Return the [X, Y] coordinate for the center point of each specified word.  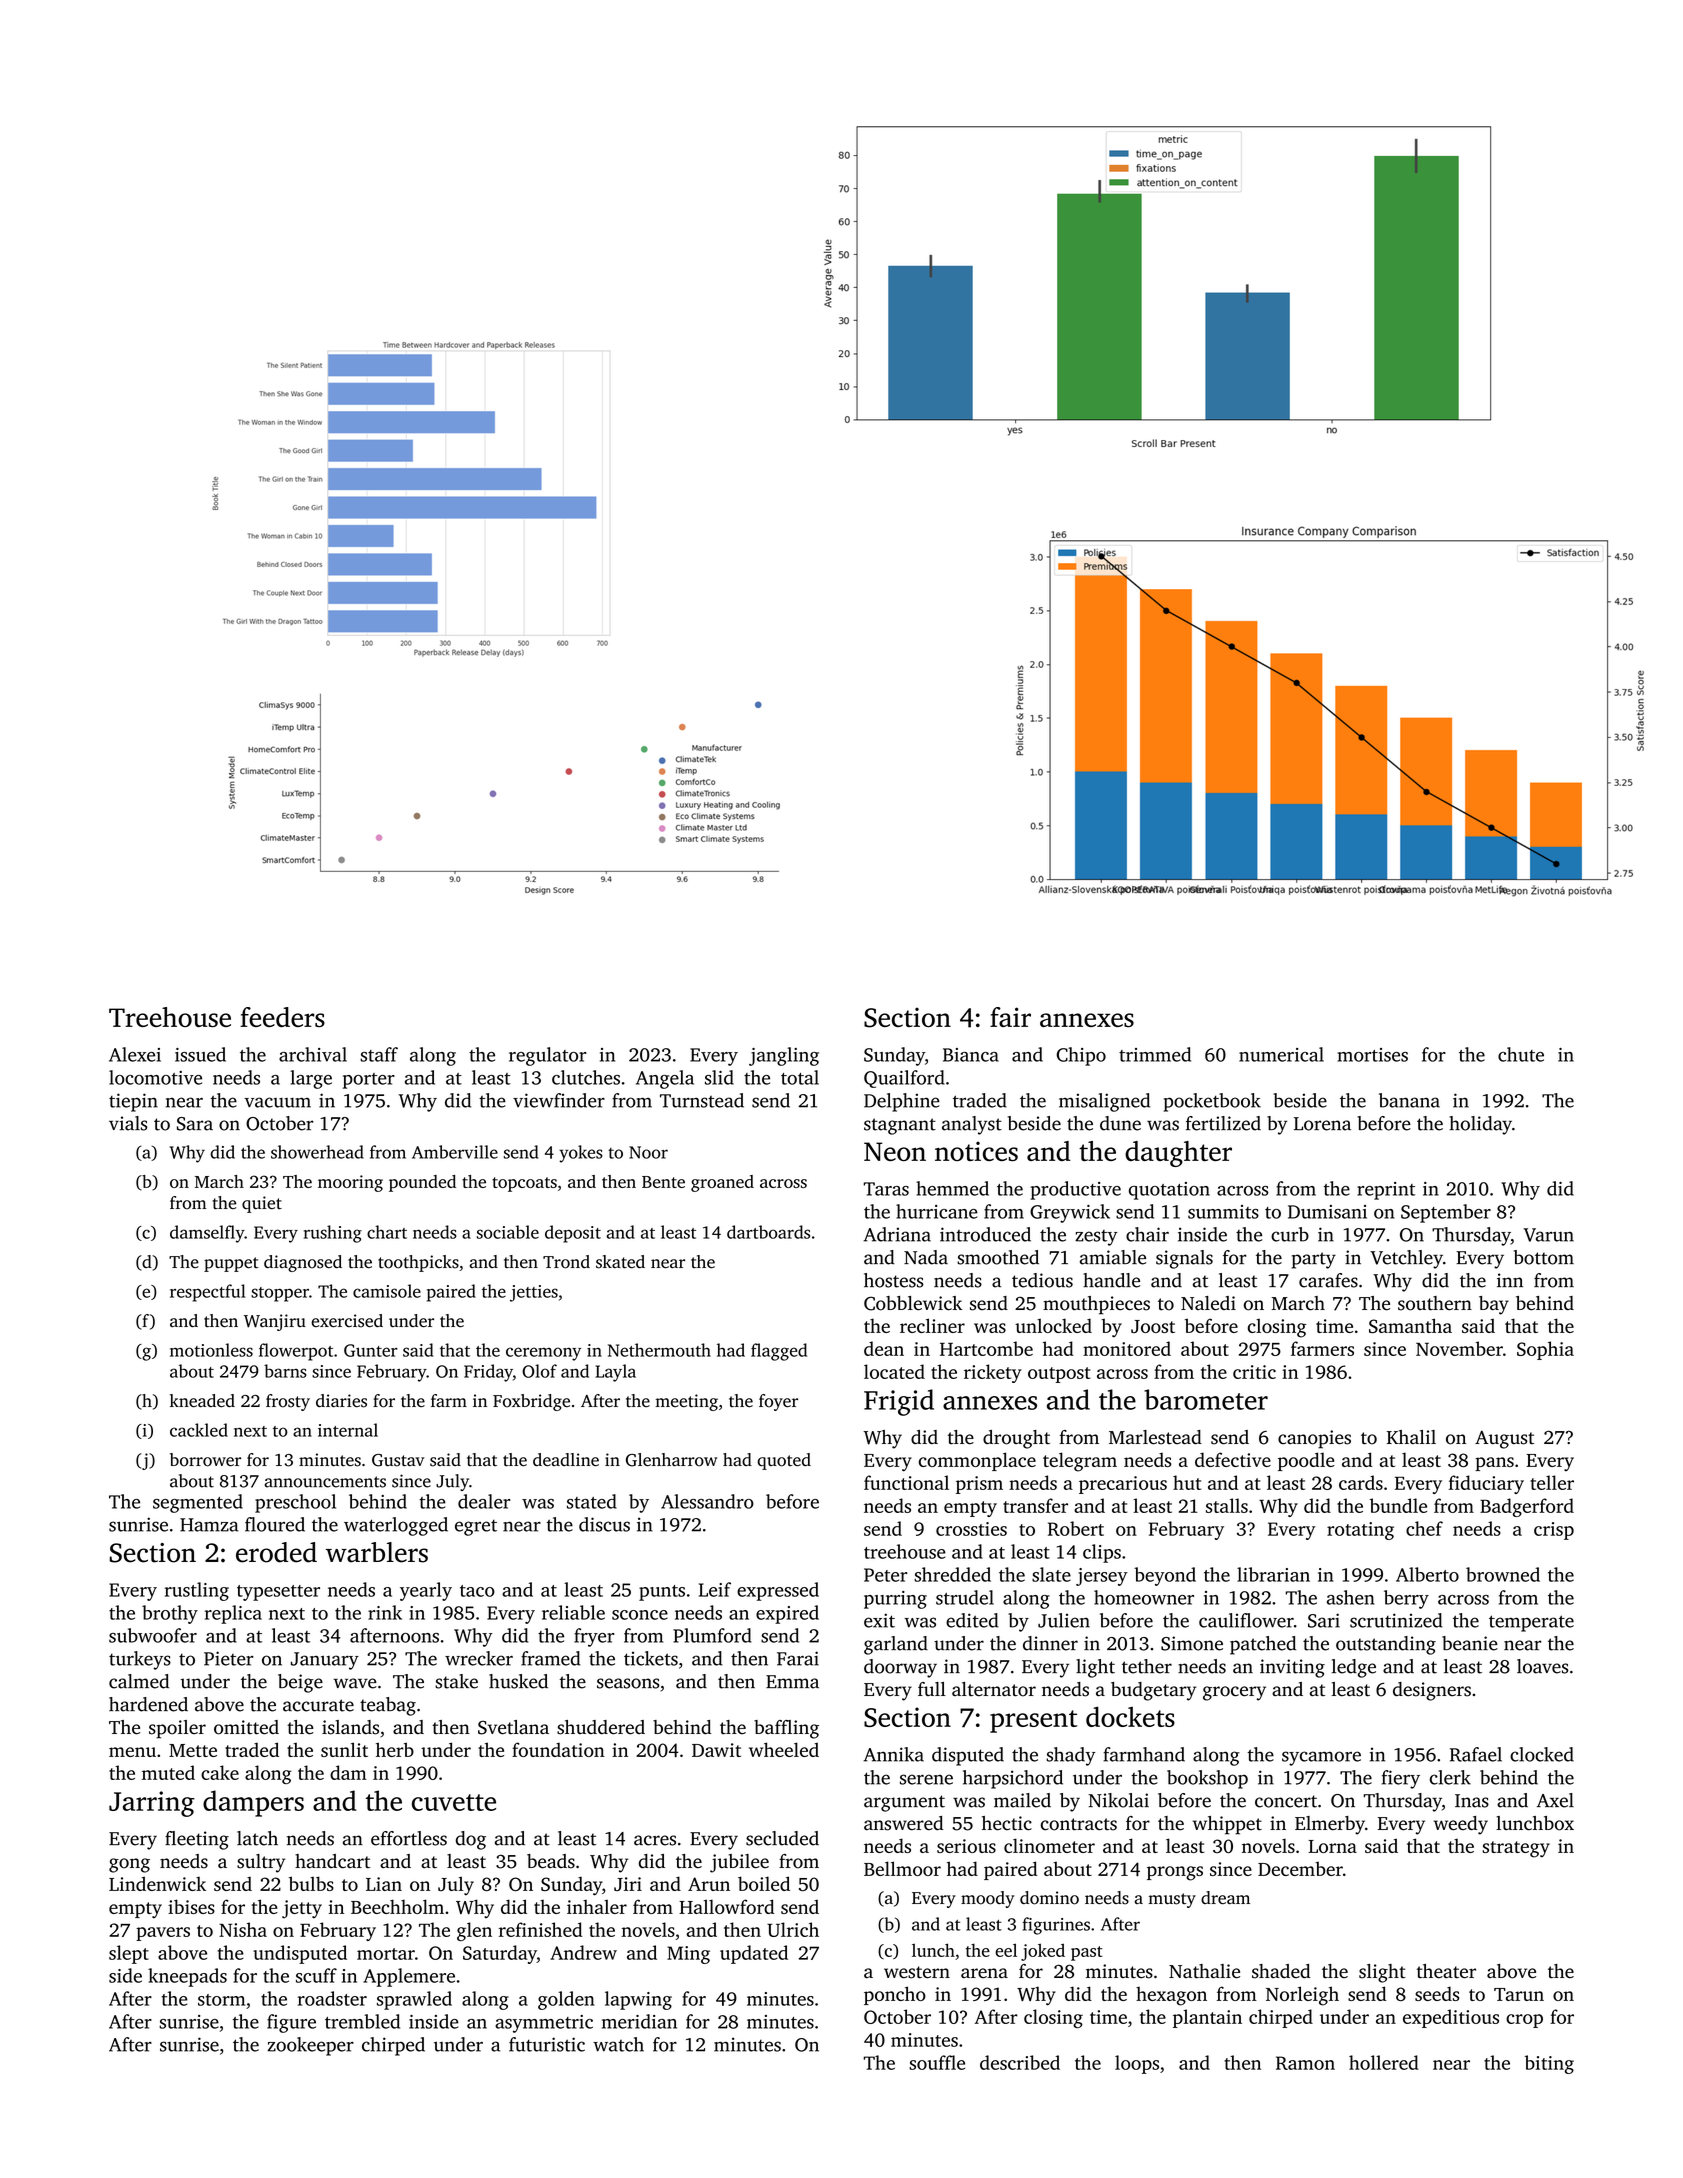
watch [618, 2044]
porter [369, 1081]
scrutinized [1396, 1620]
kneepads [187, 1977]
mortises [1373, 1055]
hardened [148, 1704]
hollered [1384, 2062]
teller [1552, 1482]
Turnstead [702, 1100]
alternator [994, 1689]
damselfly [207, 1234]
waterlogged [396, 1526]
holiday [1480, 1125]
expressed [778, 1591]
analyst [972, 1125]
